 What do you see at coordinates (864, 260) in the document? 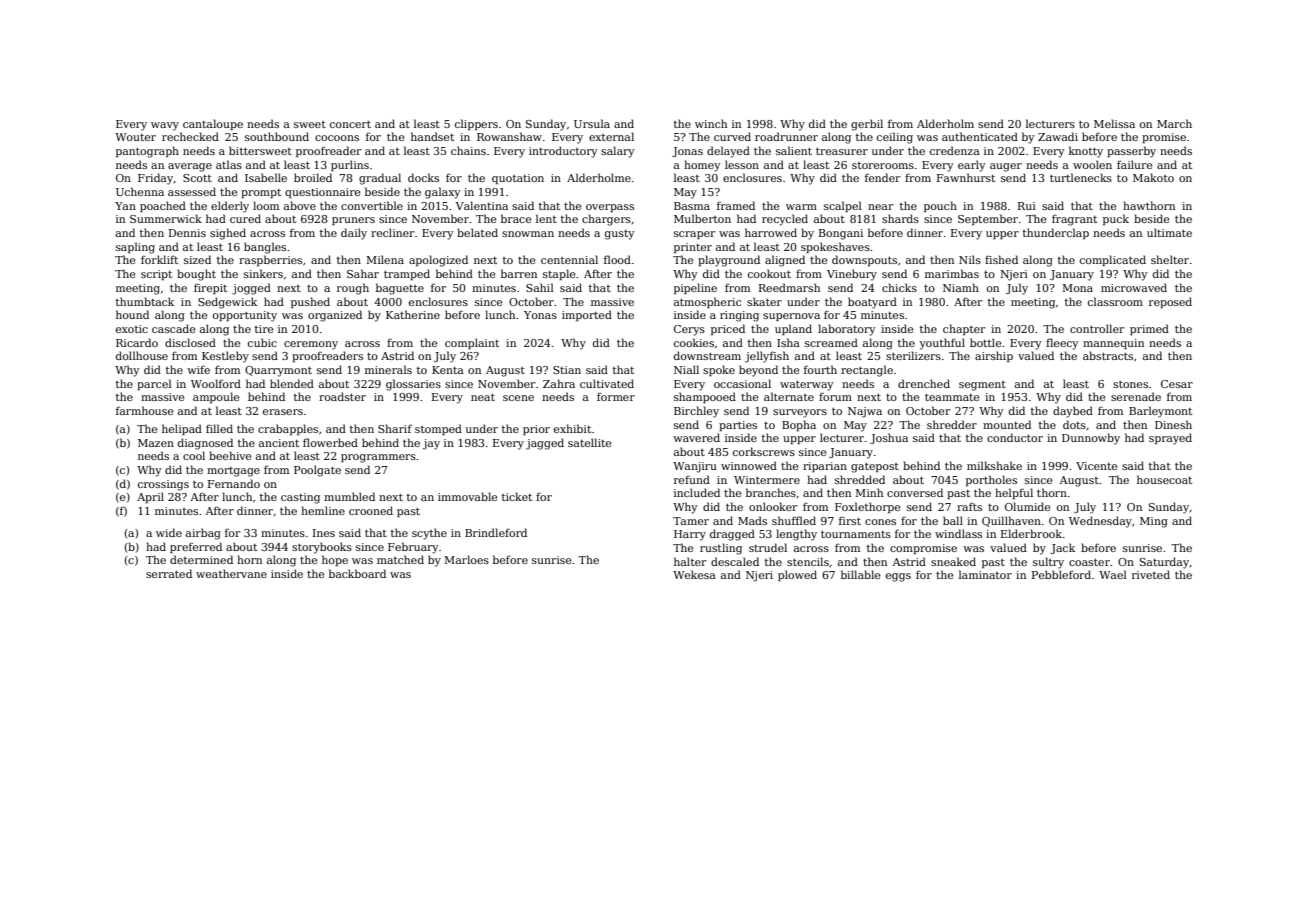
I see `downspouts` at bounding box center [864, 260].
